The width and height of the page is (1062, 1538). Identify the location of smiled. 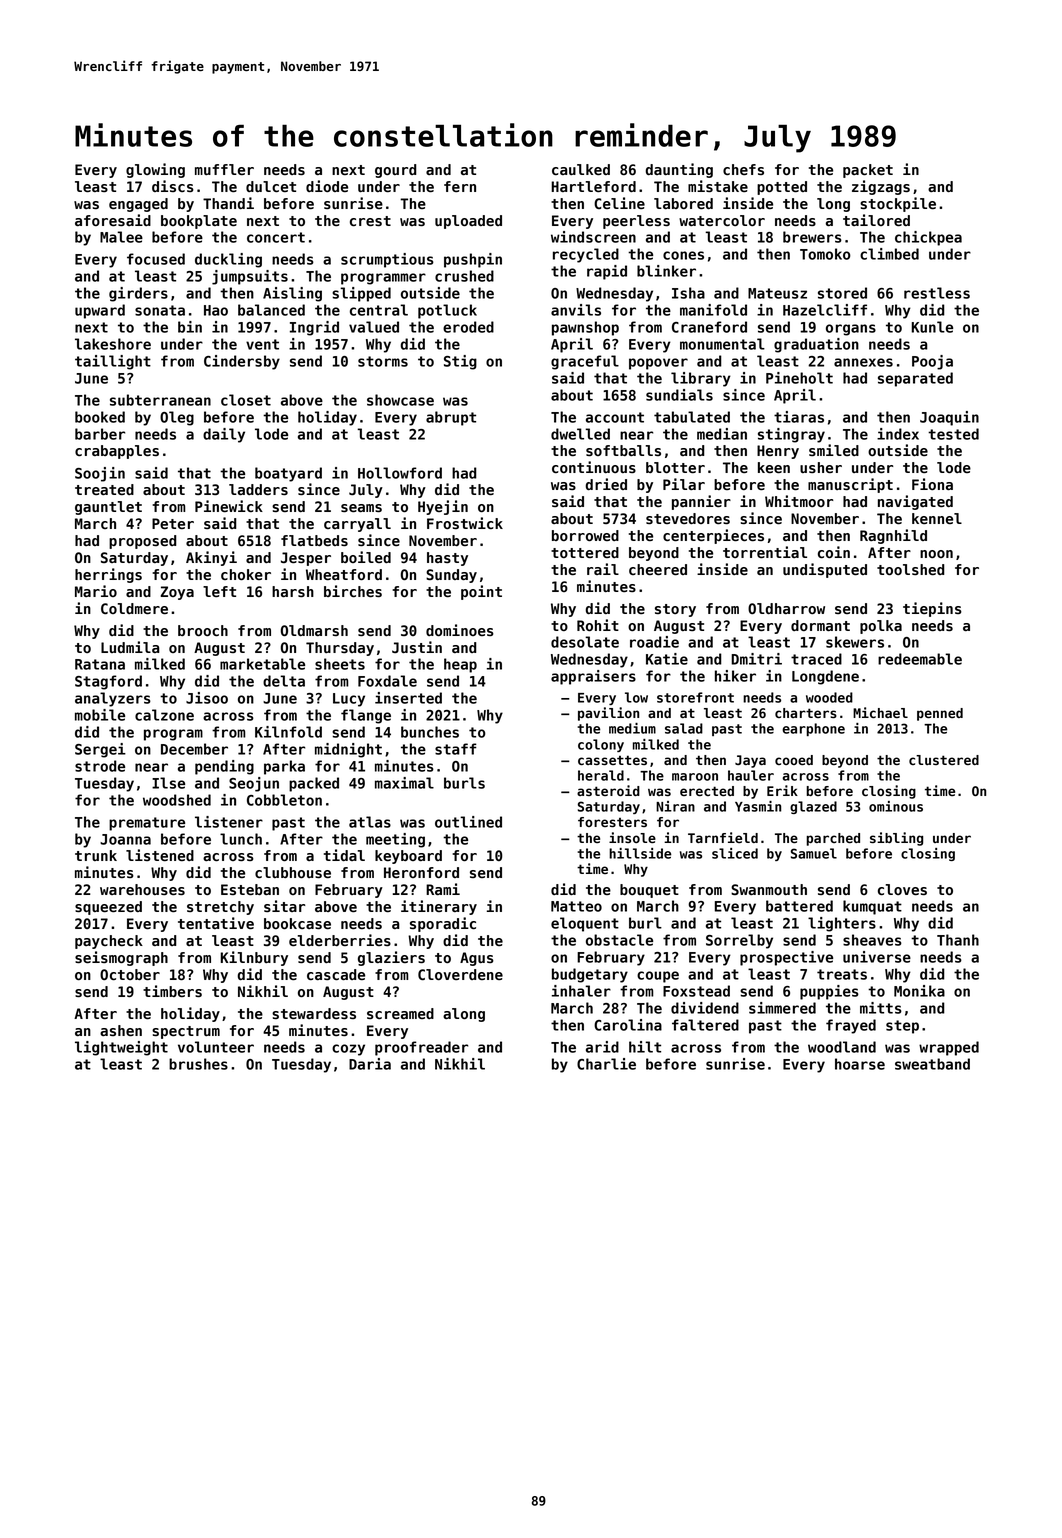
(834, 450).
